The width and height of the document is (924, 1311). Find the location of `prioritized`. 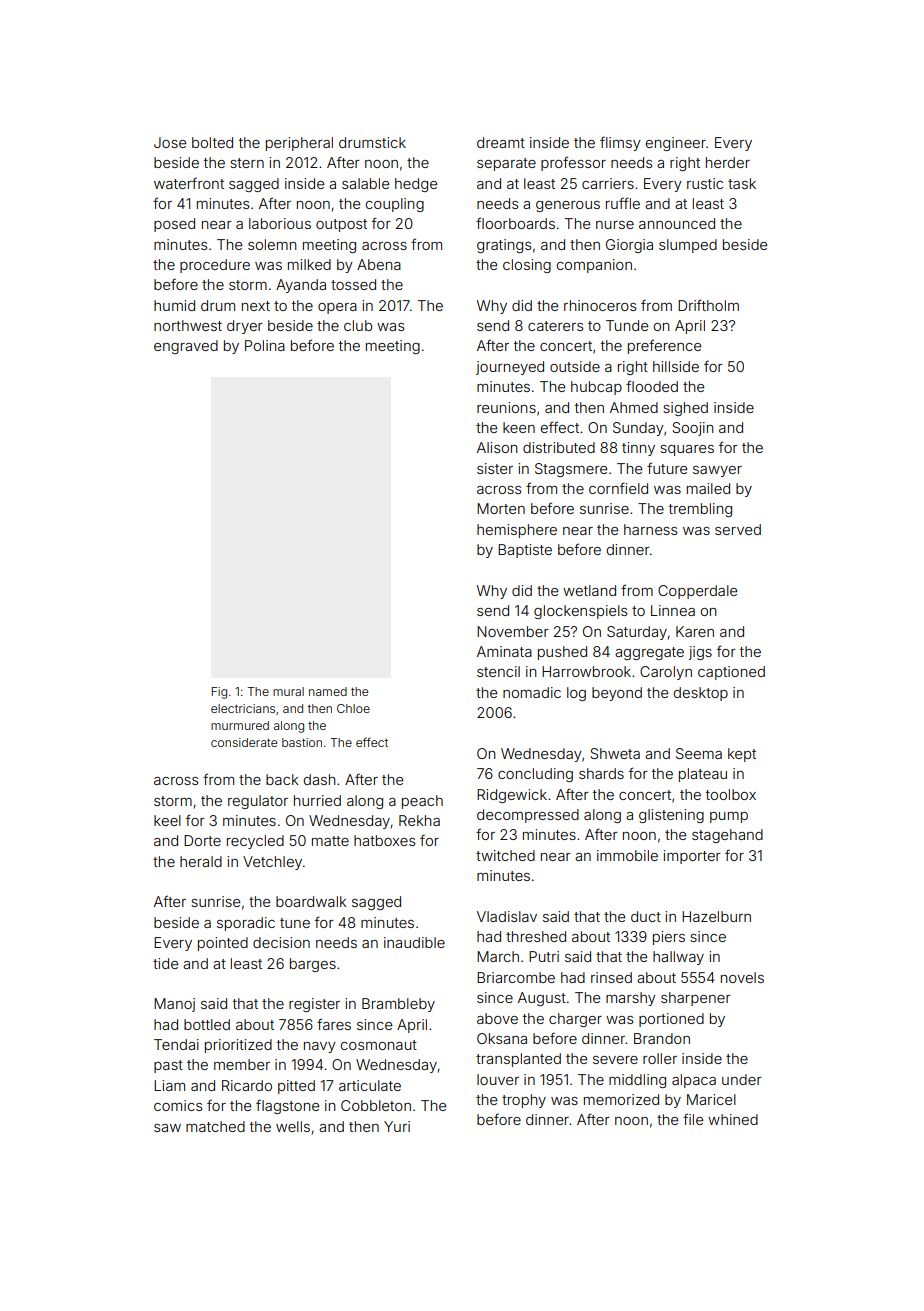

prioritized is located at coordinates (238, 1046).
